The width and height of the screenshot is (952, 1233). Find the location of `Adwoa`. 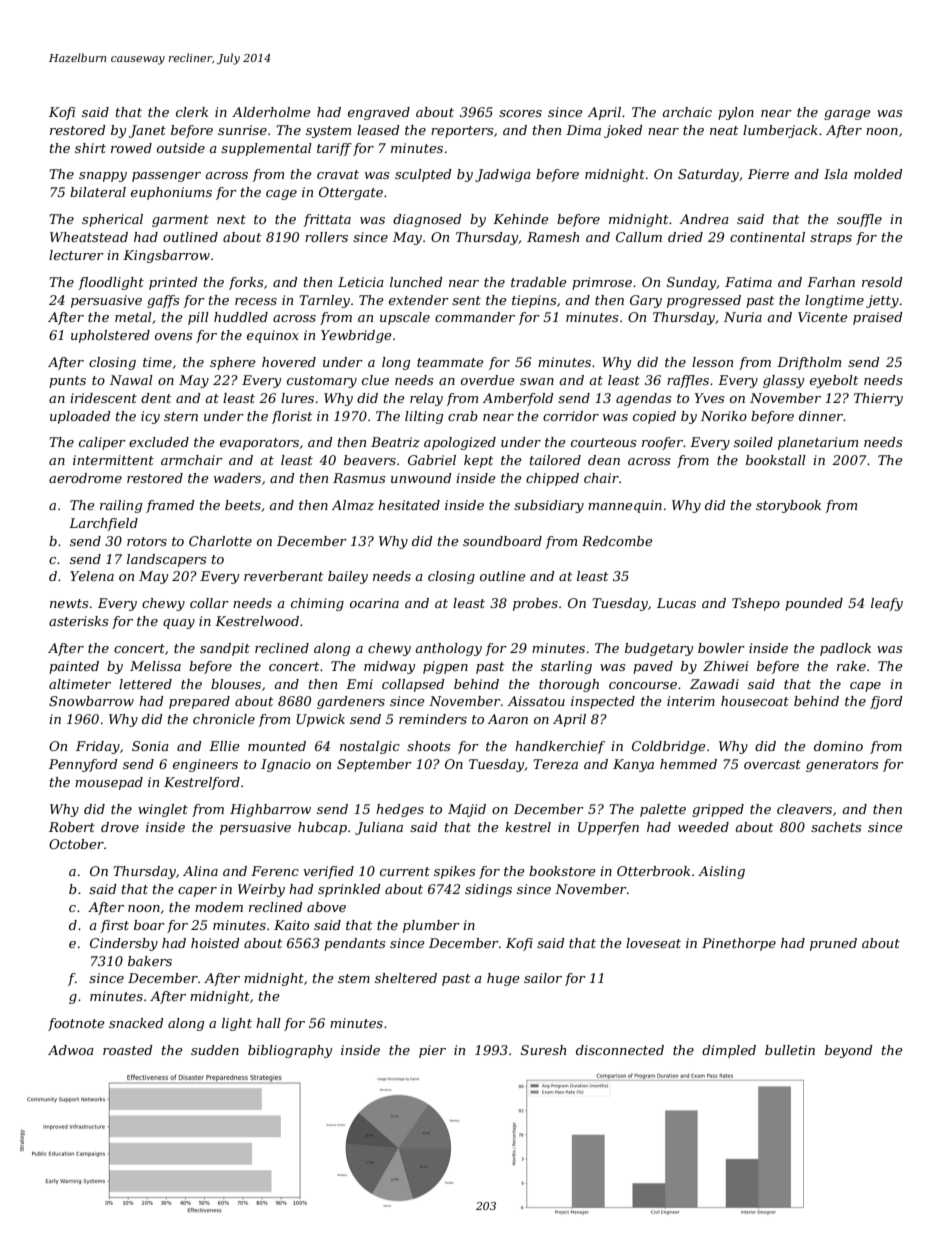

Adwoa is located at coordinates (71, 1050).
